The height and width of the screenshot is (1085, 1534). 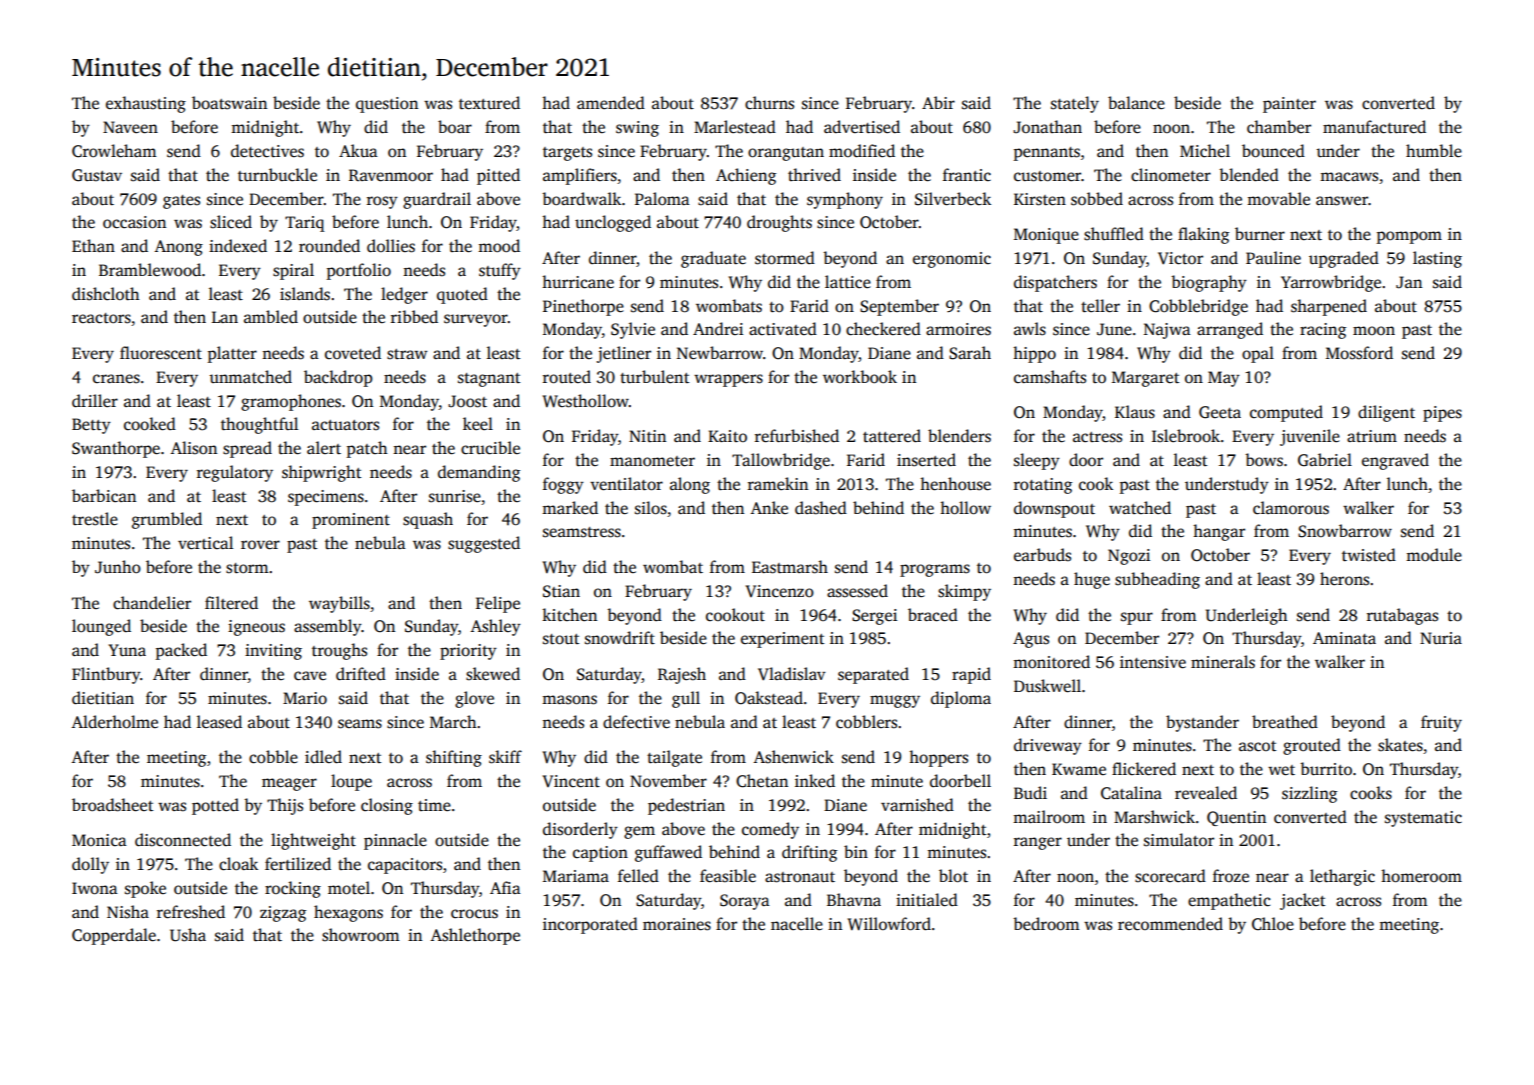 What do you see at coordinates (690, 485) in the screenshot?
I see `along` at bounding box center [690, 485].
